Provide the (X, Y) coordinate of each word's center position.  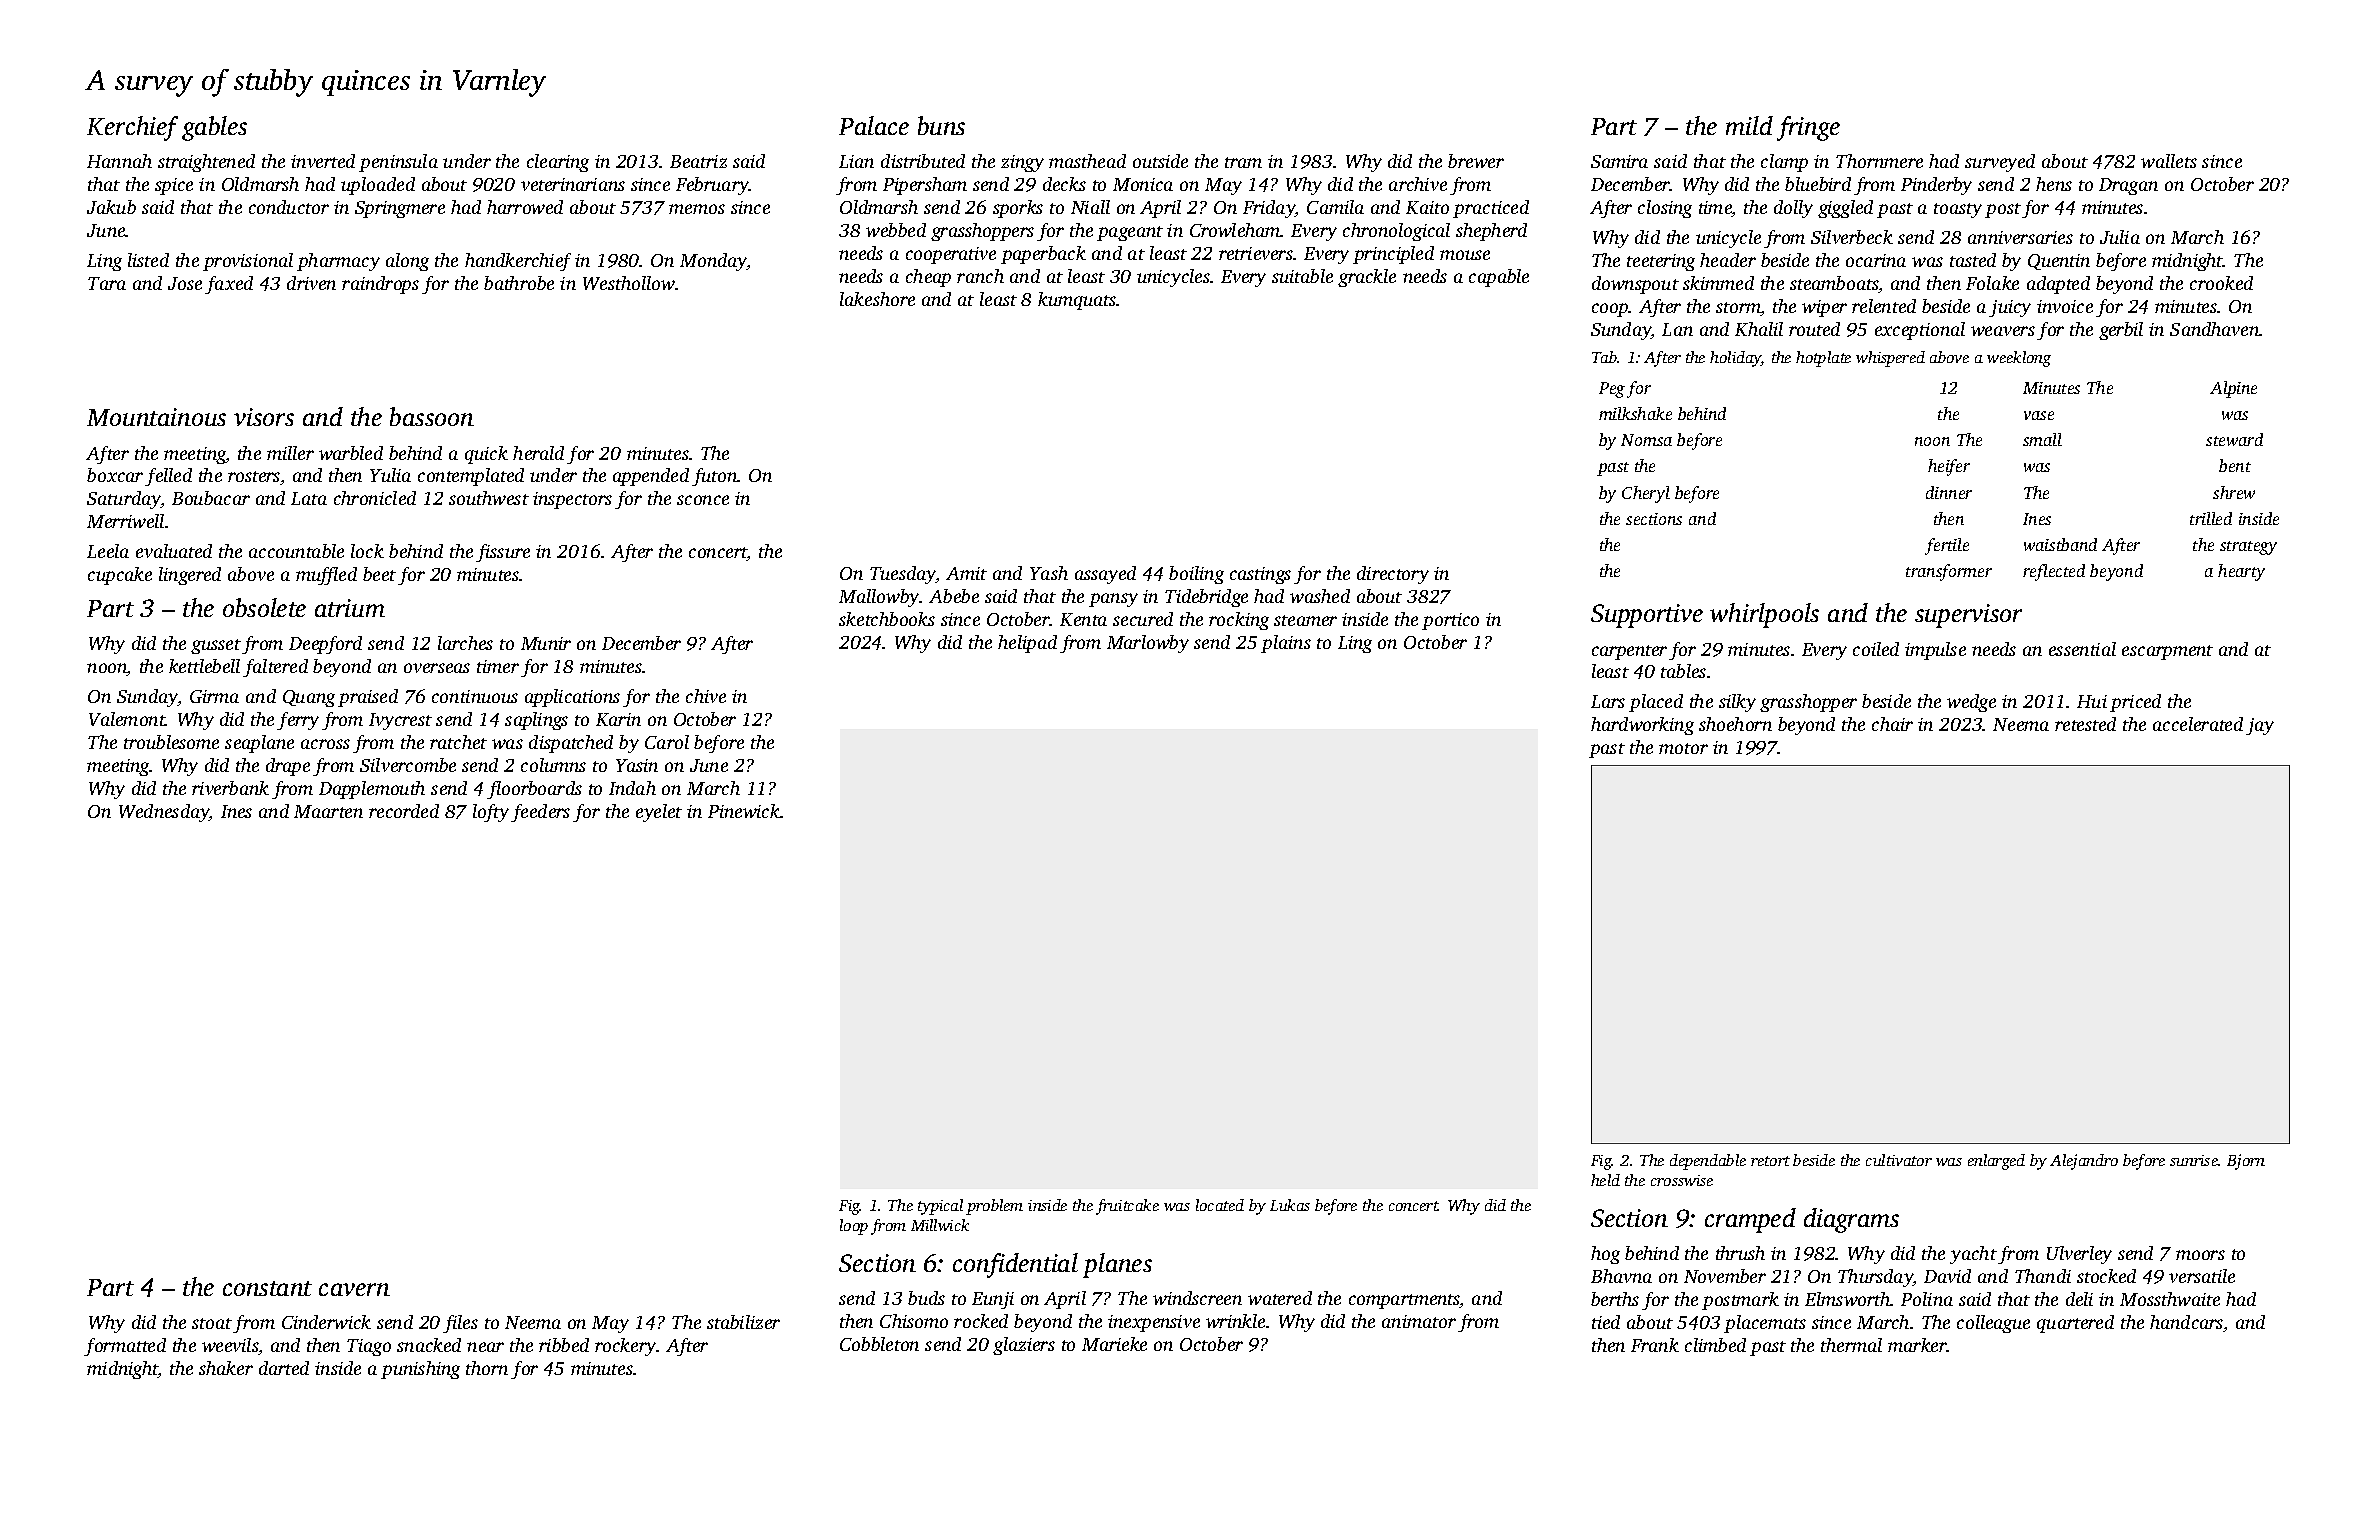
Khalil (1759, 329)
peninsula (398, 163)
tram (1243, 162)
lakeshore (877, 299)
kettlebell (204, 666)
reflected (2054, 572)
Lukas (1290, 1205)
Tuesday (903, 575)
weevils (230, 1345)
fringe (1808, 128)
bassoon (432, 416)
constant (267, 1288)
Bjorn (2246, 1162)
